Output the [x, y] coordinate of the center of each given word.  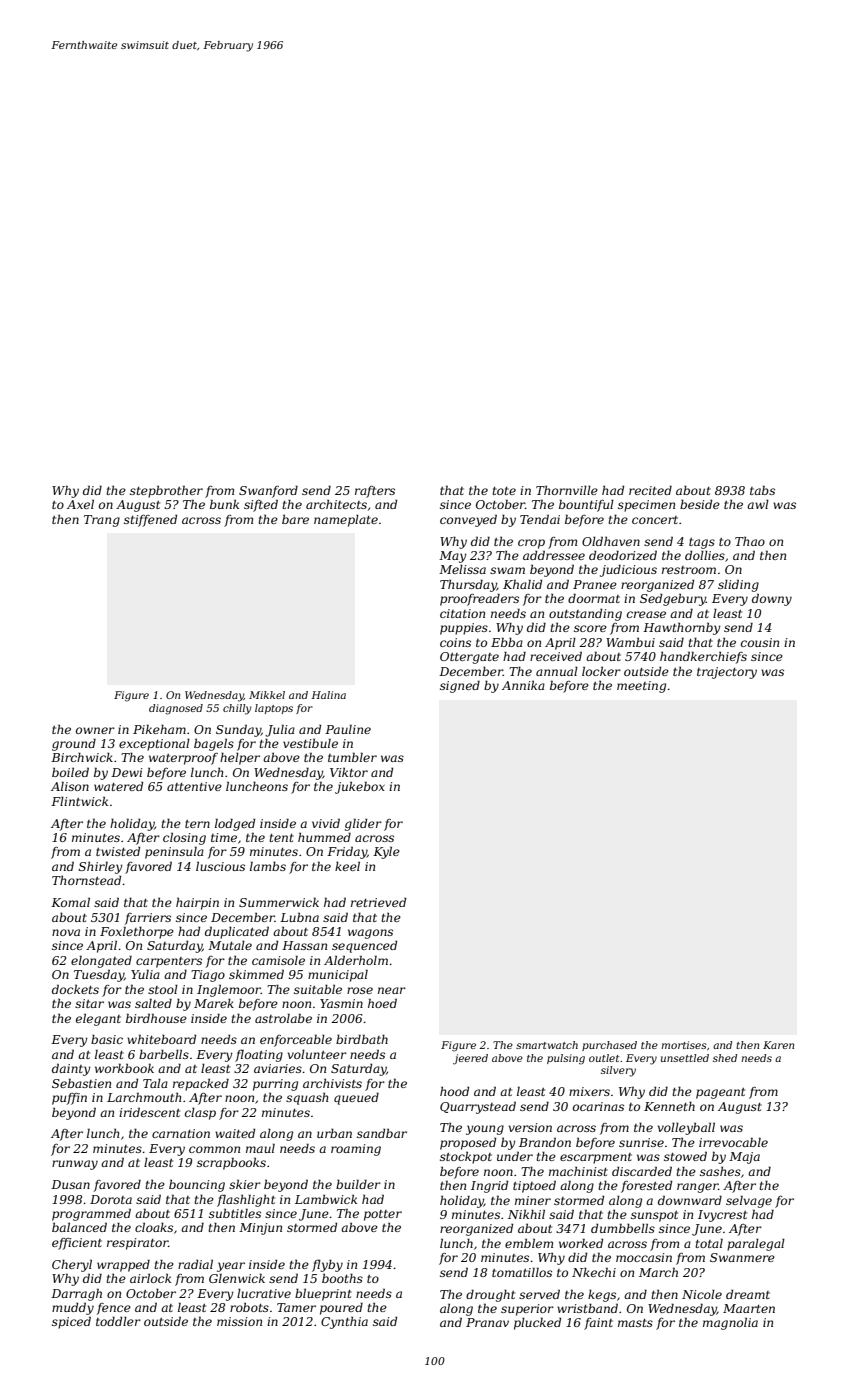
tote [504, 491]
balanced [79, 1227]
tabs [762, 490]
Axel [80, 504]
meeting [641, 687]
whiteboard [161, 1039]
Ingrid [489, 1186]
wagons [370, 934]
